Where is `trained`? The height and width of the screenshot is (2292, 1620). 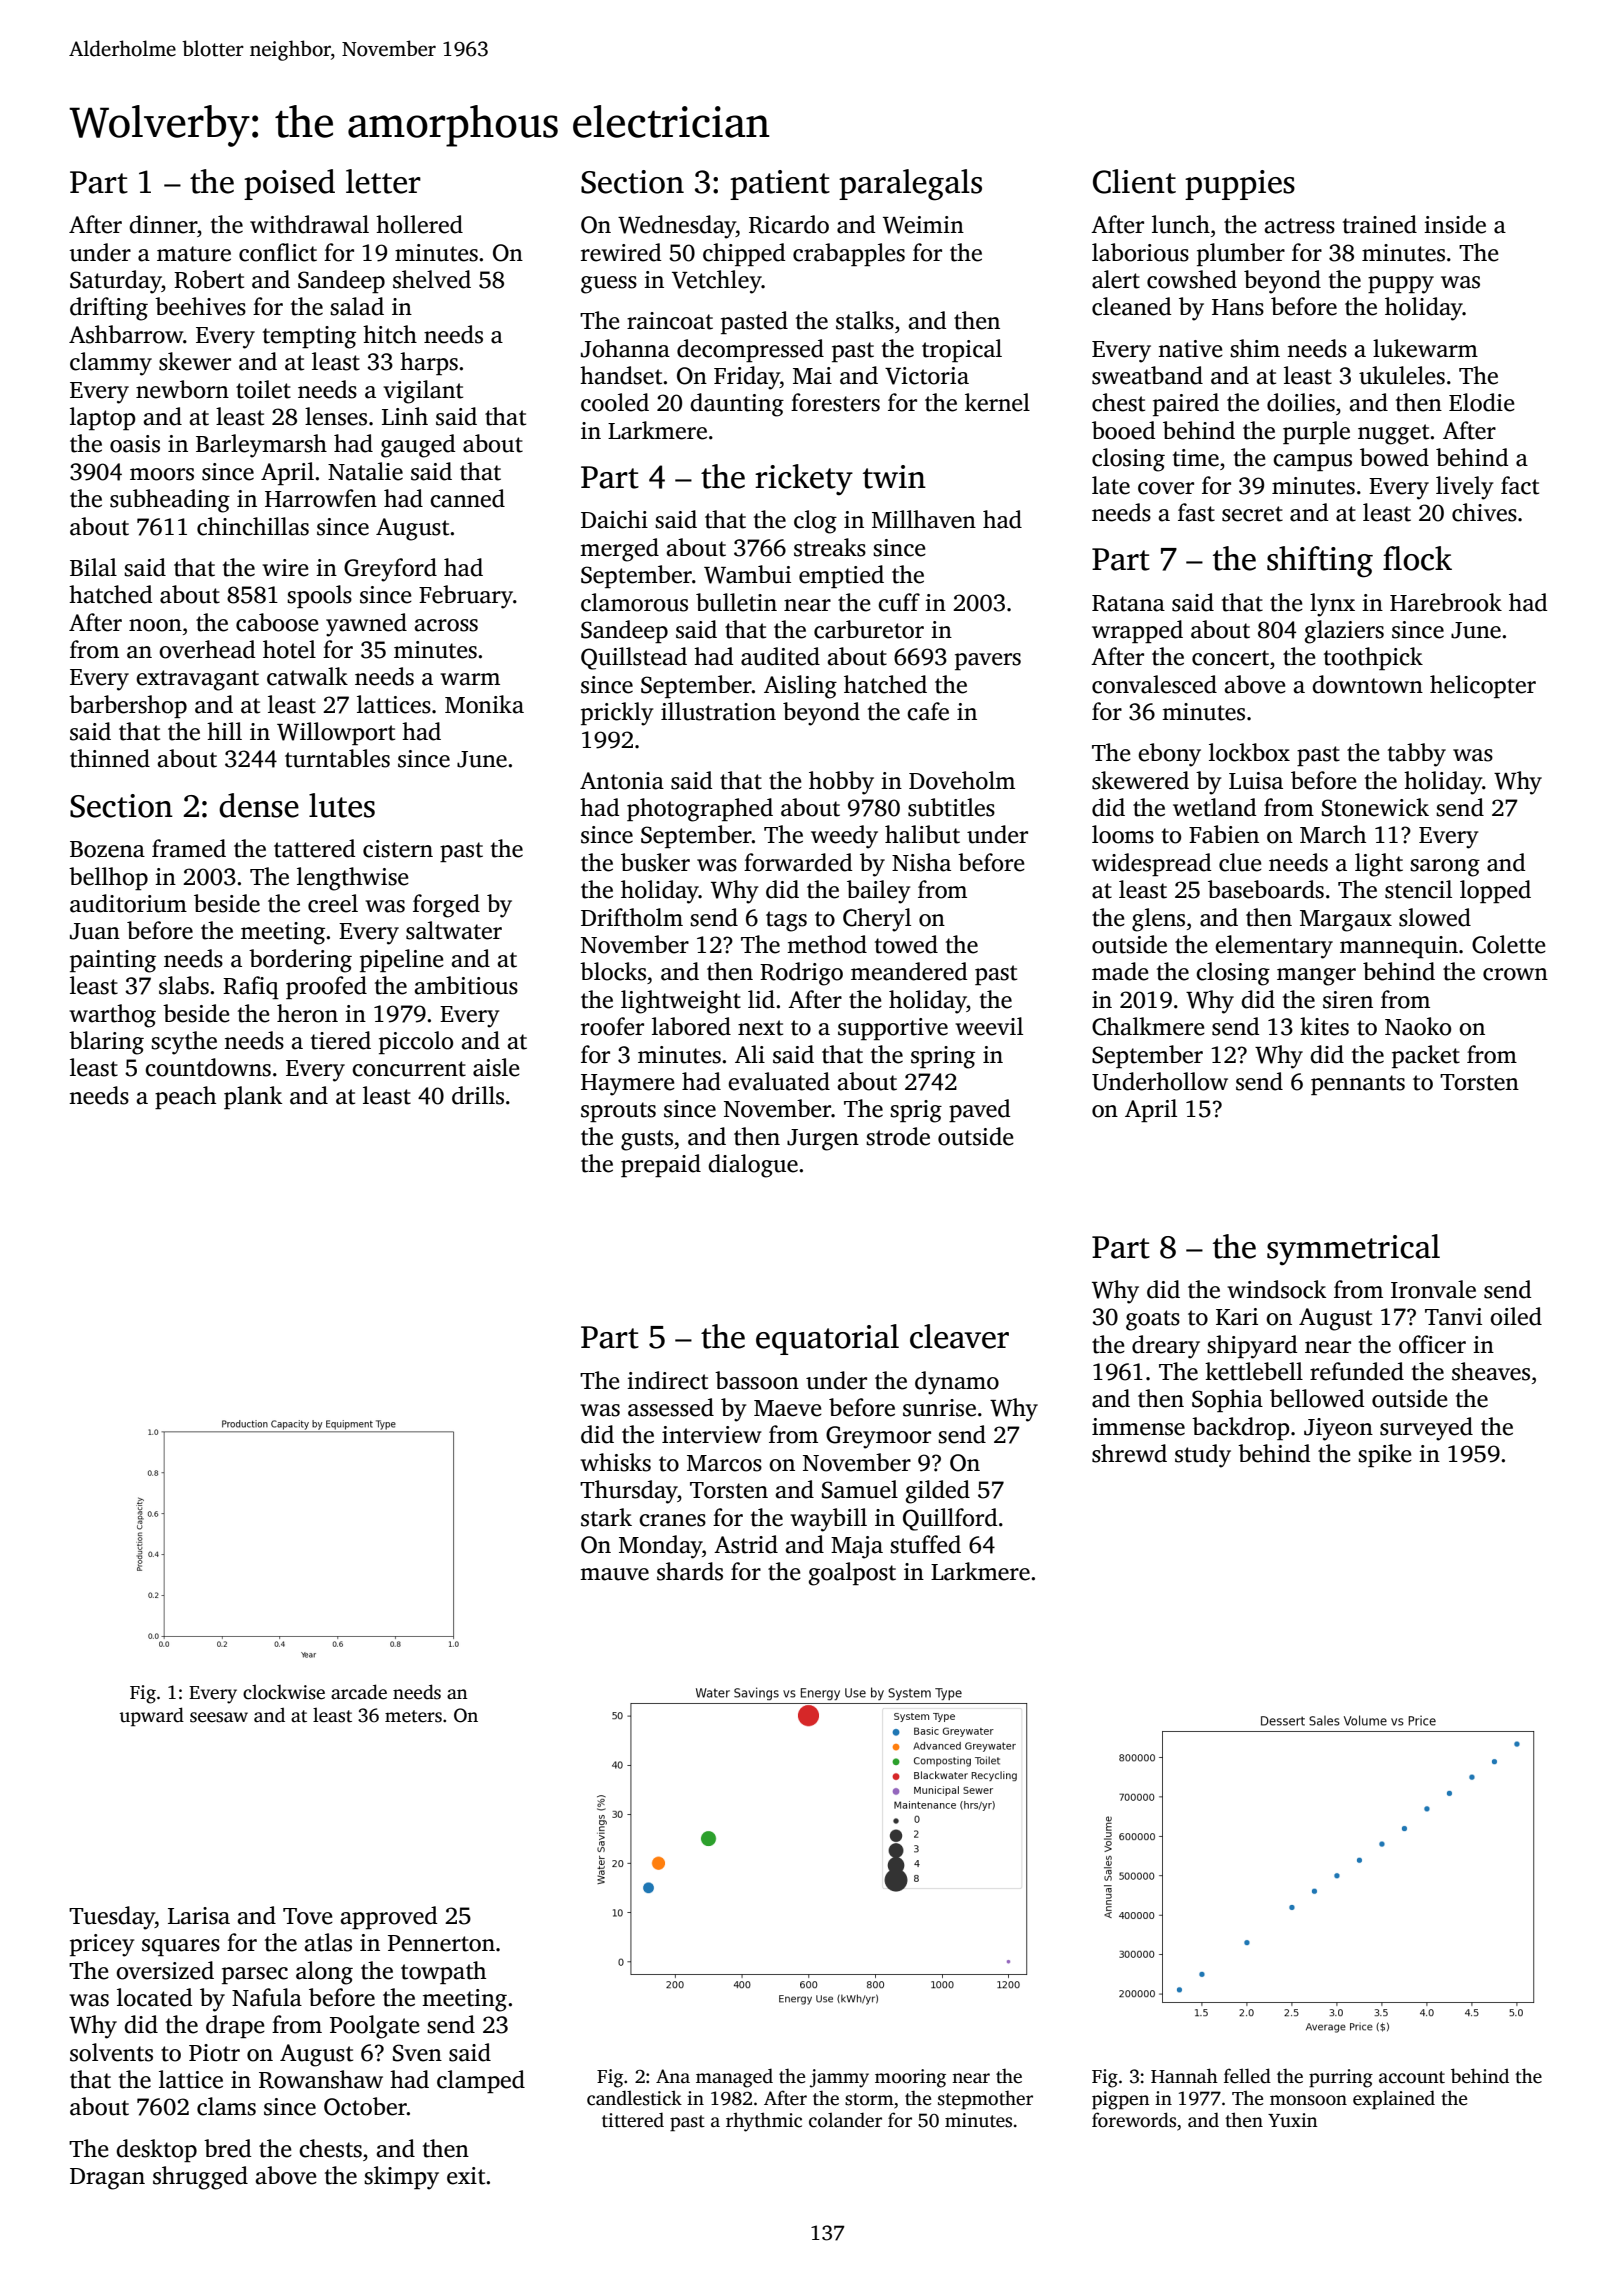
trained is located at coordinates (1380, 224).
